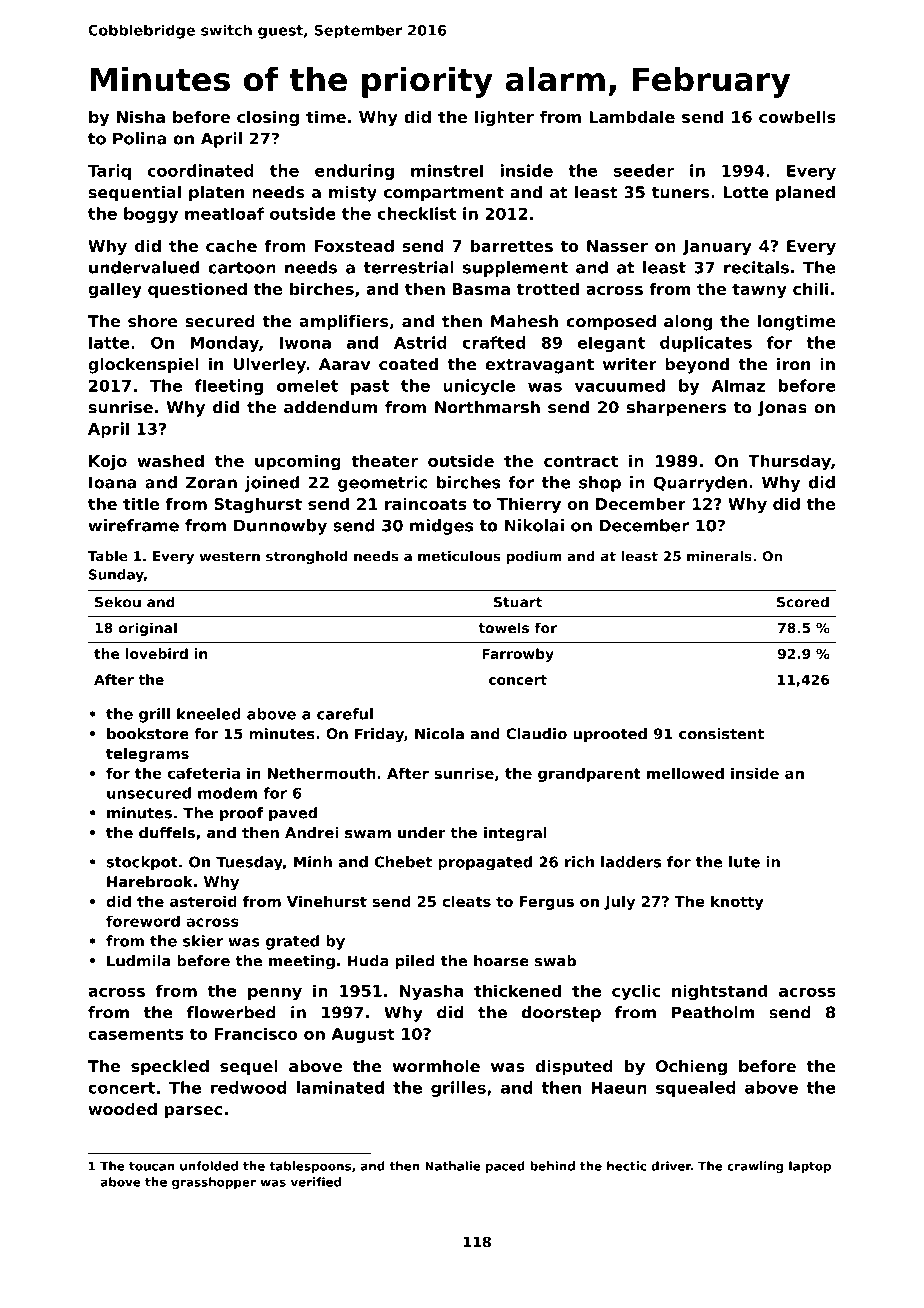 This image has height=1308, width=924. What do you see at coordinates (632, 116) in the image?
I see `Lambdale` at bounding box center [632, 116].
